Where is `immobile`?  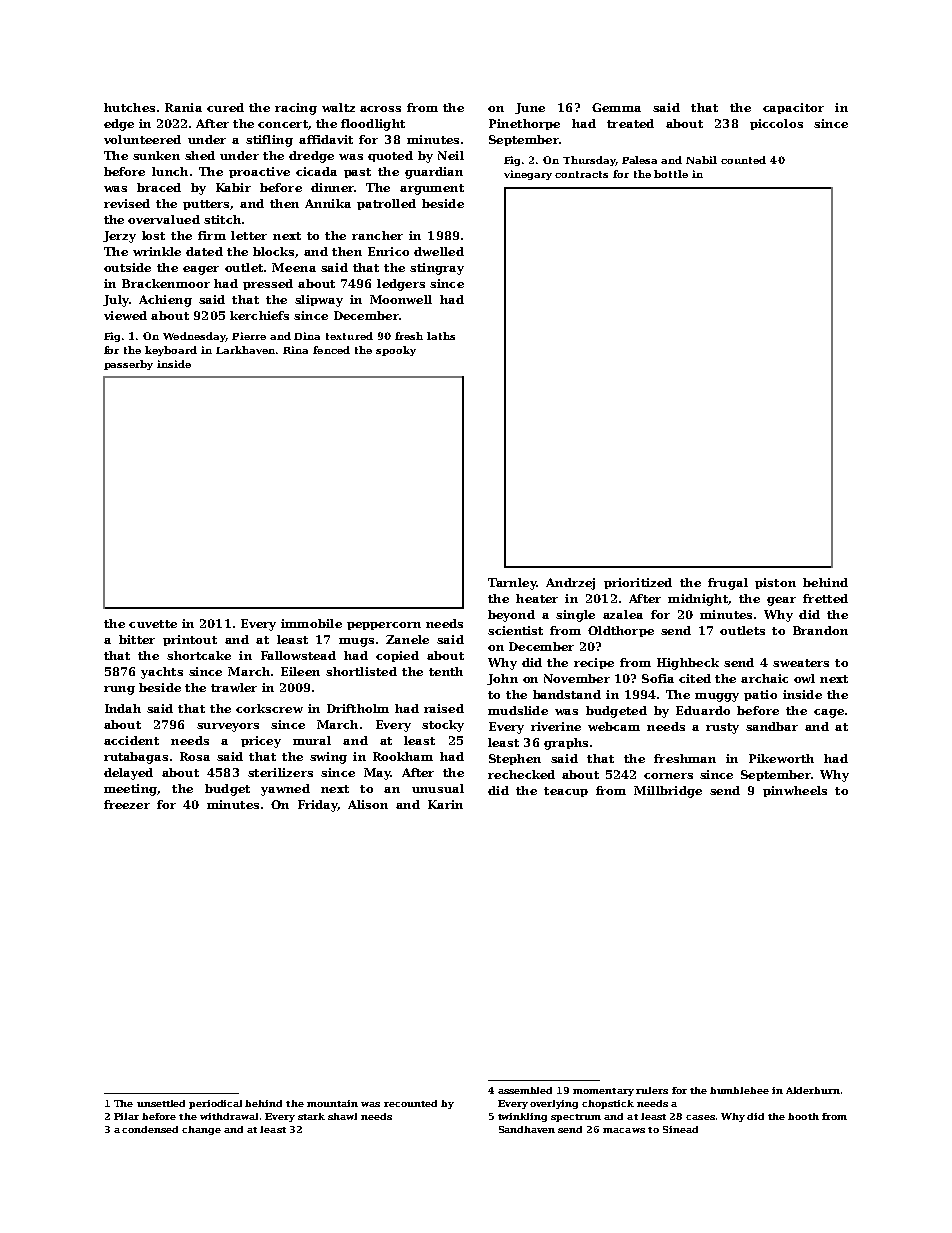 immobile is located at coordinates (311, 623).
